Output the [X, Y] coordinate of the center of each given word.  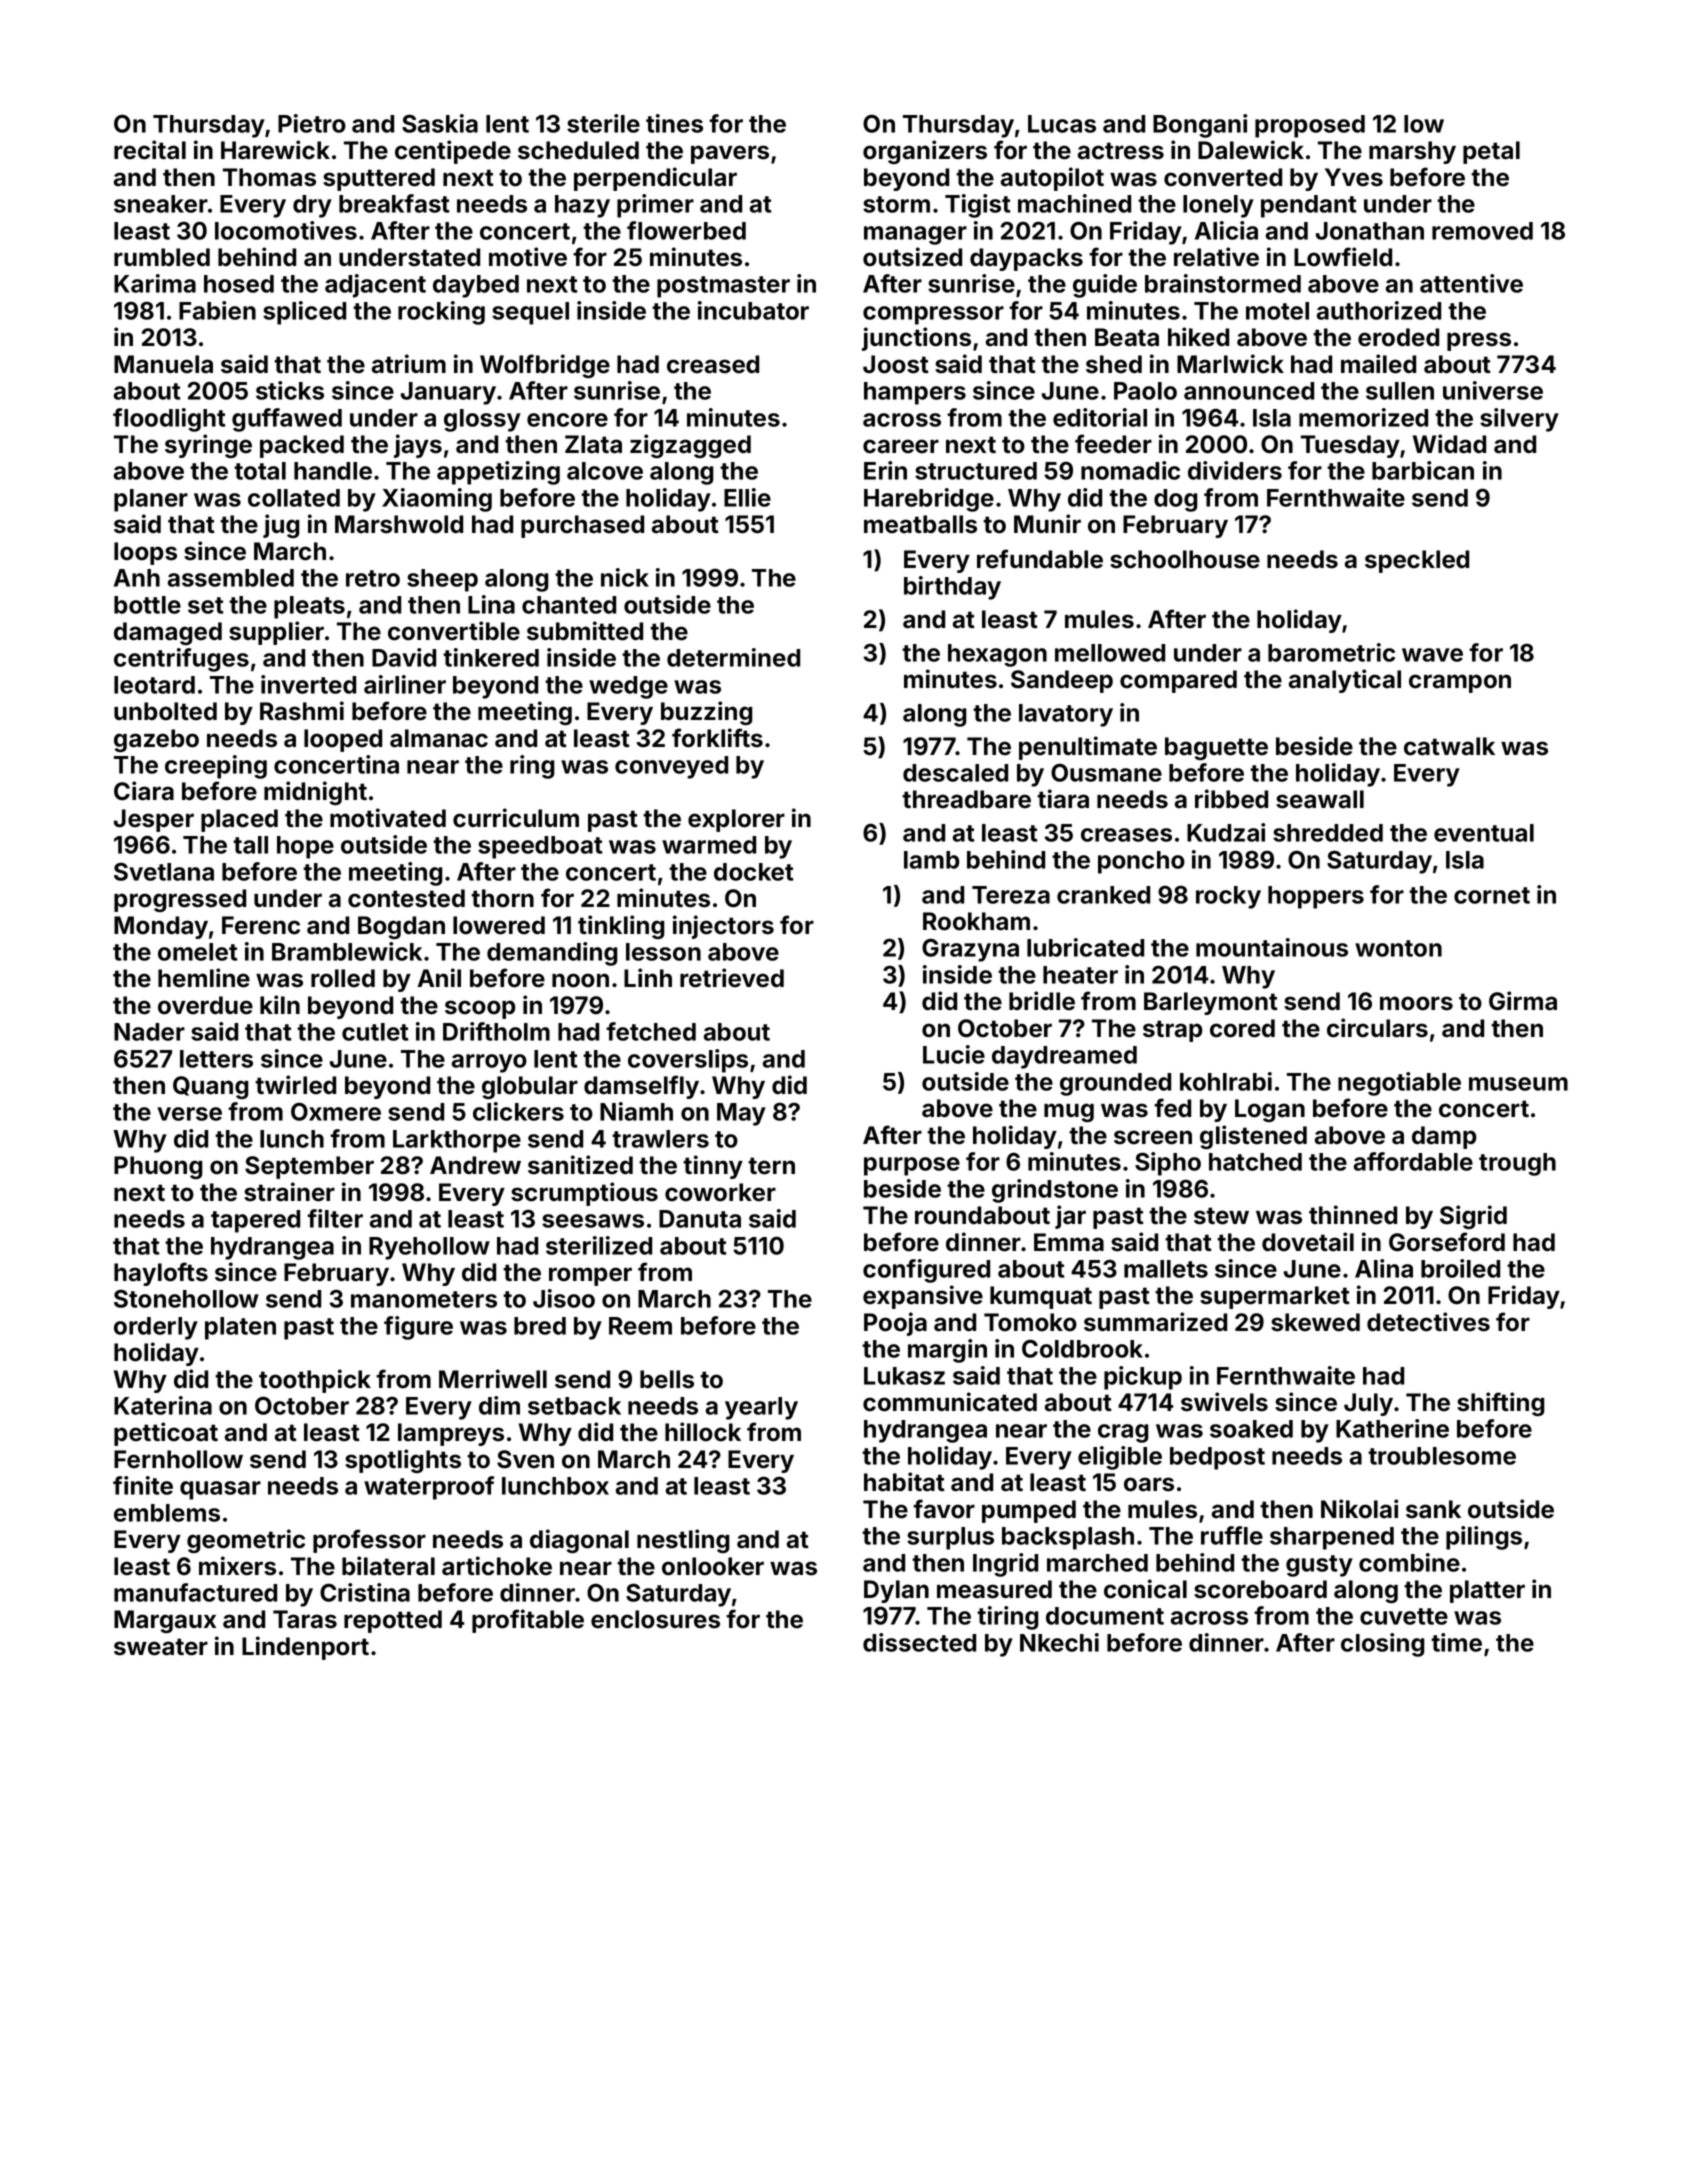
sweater [161, 1647]
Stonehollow [186, 1298]
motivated [388, 818]
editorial [1100, 417]
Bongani [1200, 126]
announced [1249, 391]
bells [667, 1379]
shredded [1328, 833]
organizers [925, 152]
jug [281, 526]
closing [1383, 1645]
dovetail [1308, 1242]
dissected [919, 1642]
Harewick [275, 150]
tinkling [621, 927]
